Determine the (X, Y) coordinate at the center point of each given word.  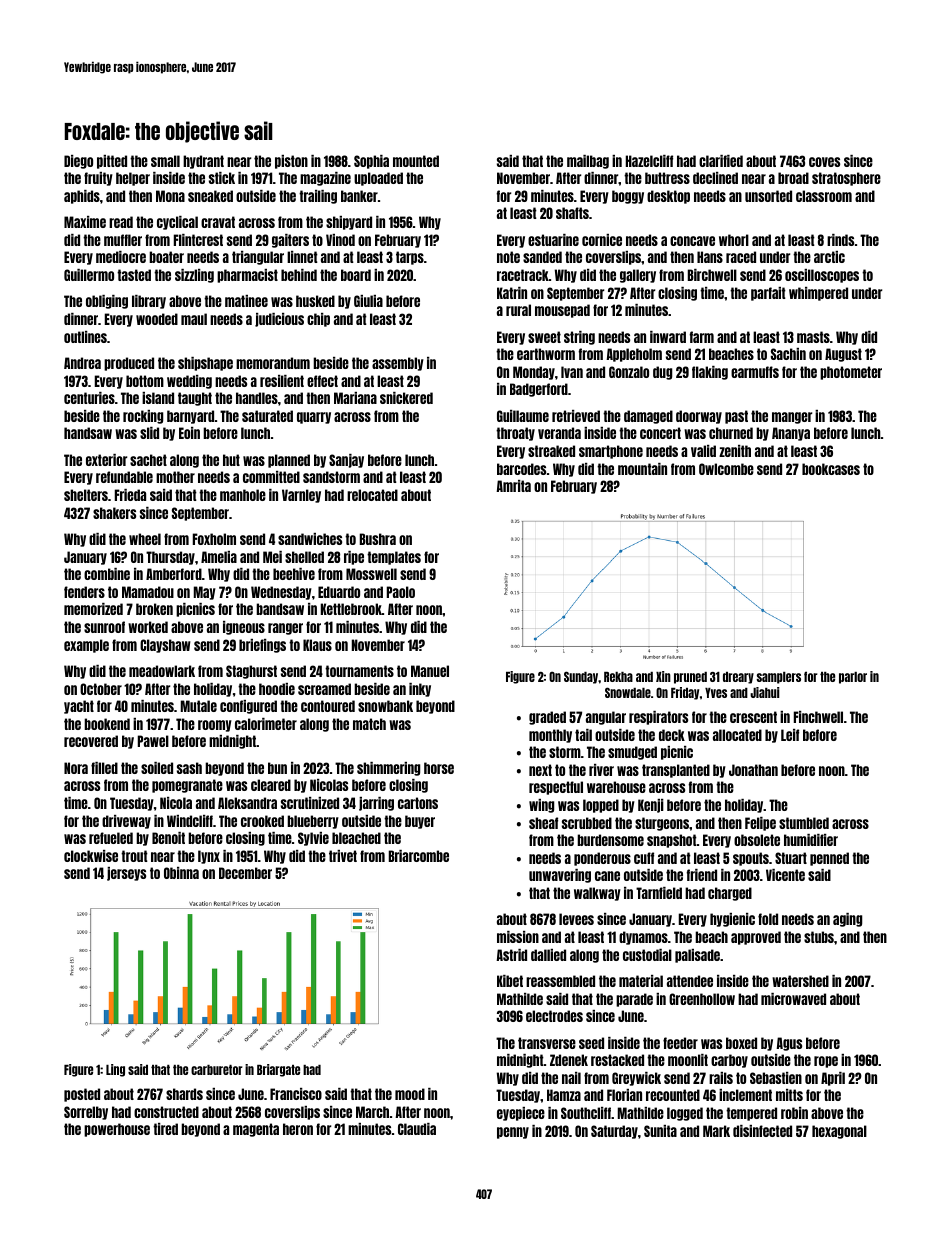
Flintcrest (198, 240)
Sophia (371, 162)
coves (824, 162)
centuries (89, 398)
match (369, 724)
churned (731, 433)
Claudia (417, 1129)
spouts (751, 859)
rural (518, 310)
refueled (111, 838)
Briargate (278, 1070)
